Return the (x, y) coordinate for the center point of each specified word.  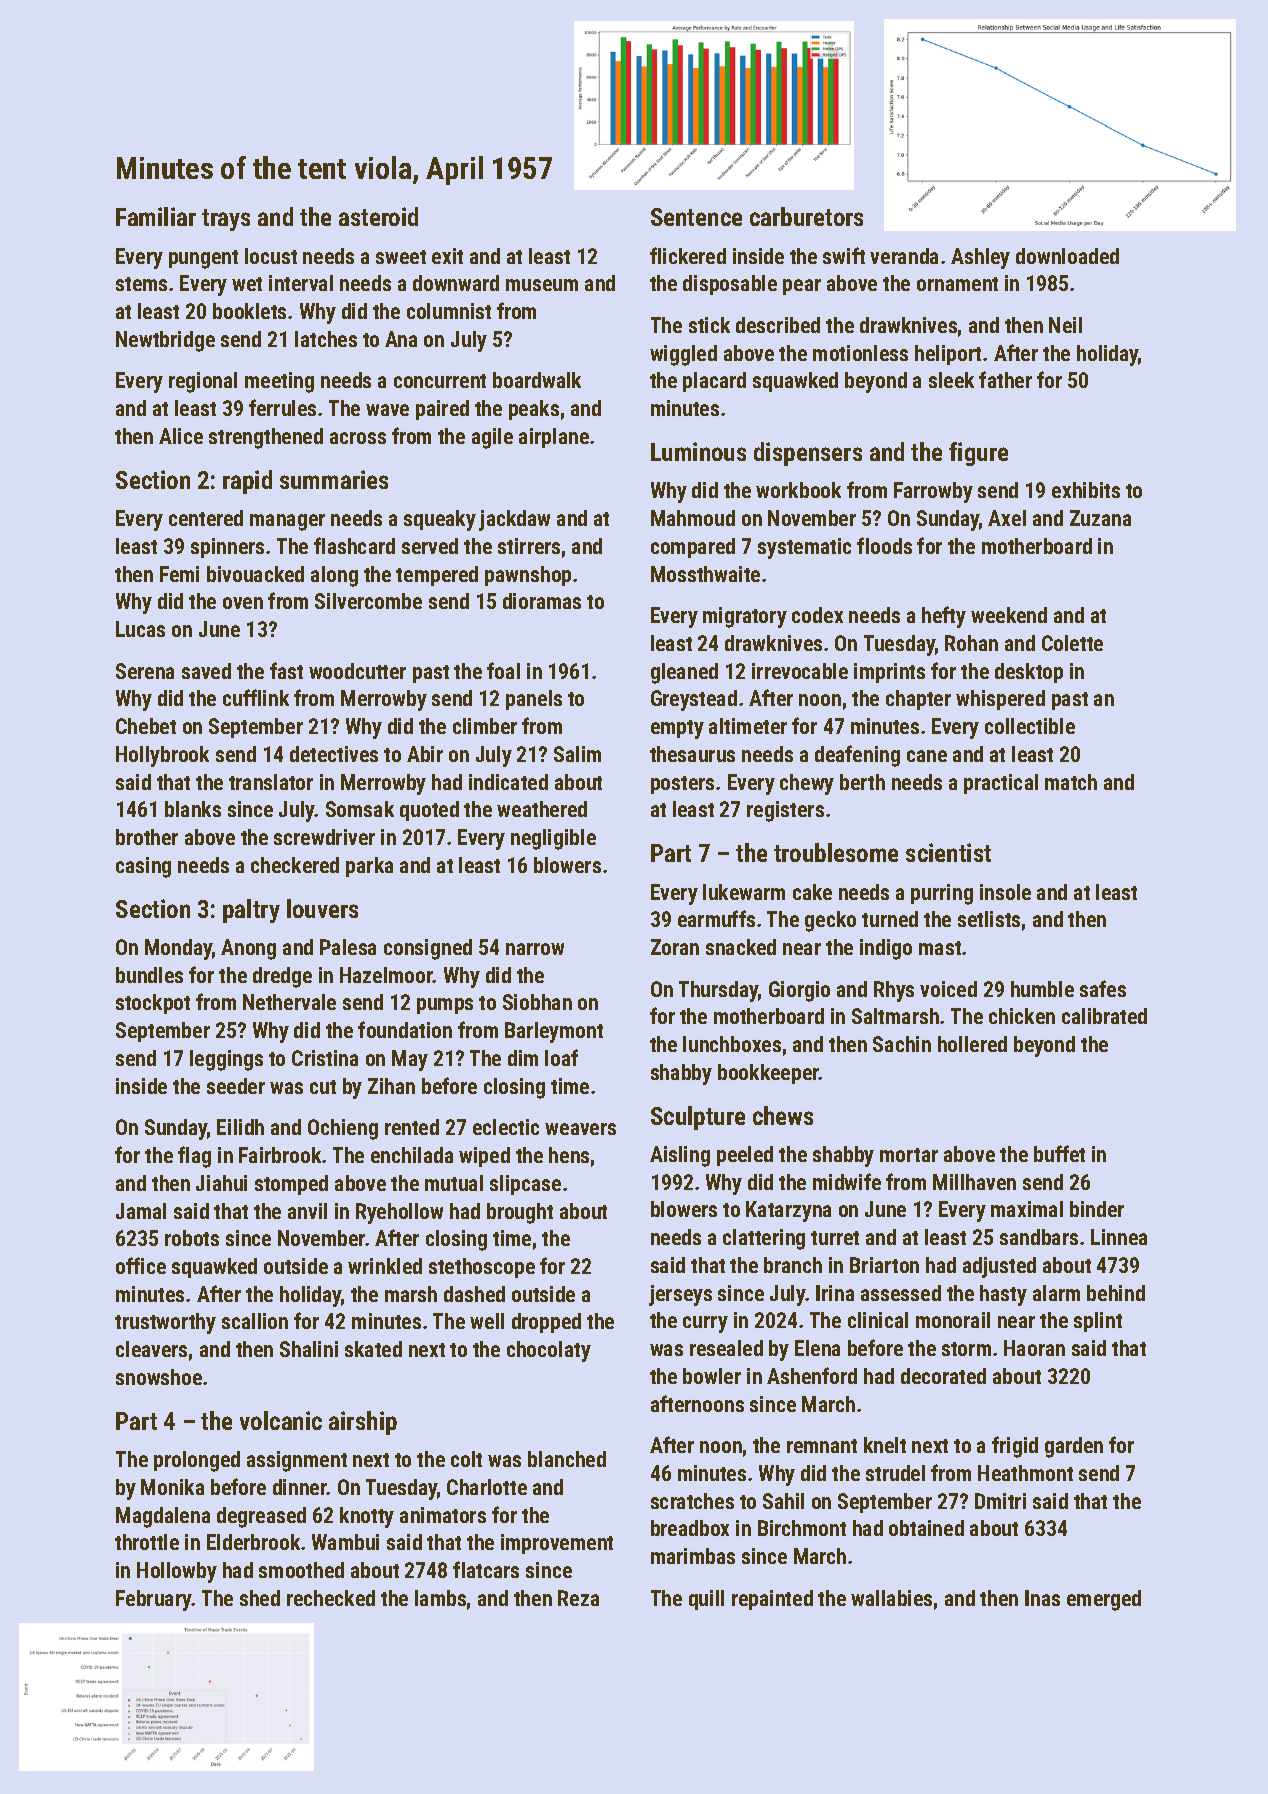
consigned (428, 949)
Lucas (140, 629)
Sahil (783, 1501)
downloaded (1067, 256)
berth (862, 782)
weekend (1009, 615)
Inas (1042, 1598)
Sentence (696, 217)
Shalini (309, 1349)
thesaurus (692, 754)
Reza (578, 1598)
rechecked (331, 1598)
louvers (322, 908)
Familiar (156, 216)
